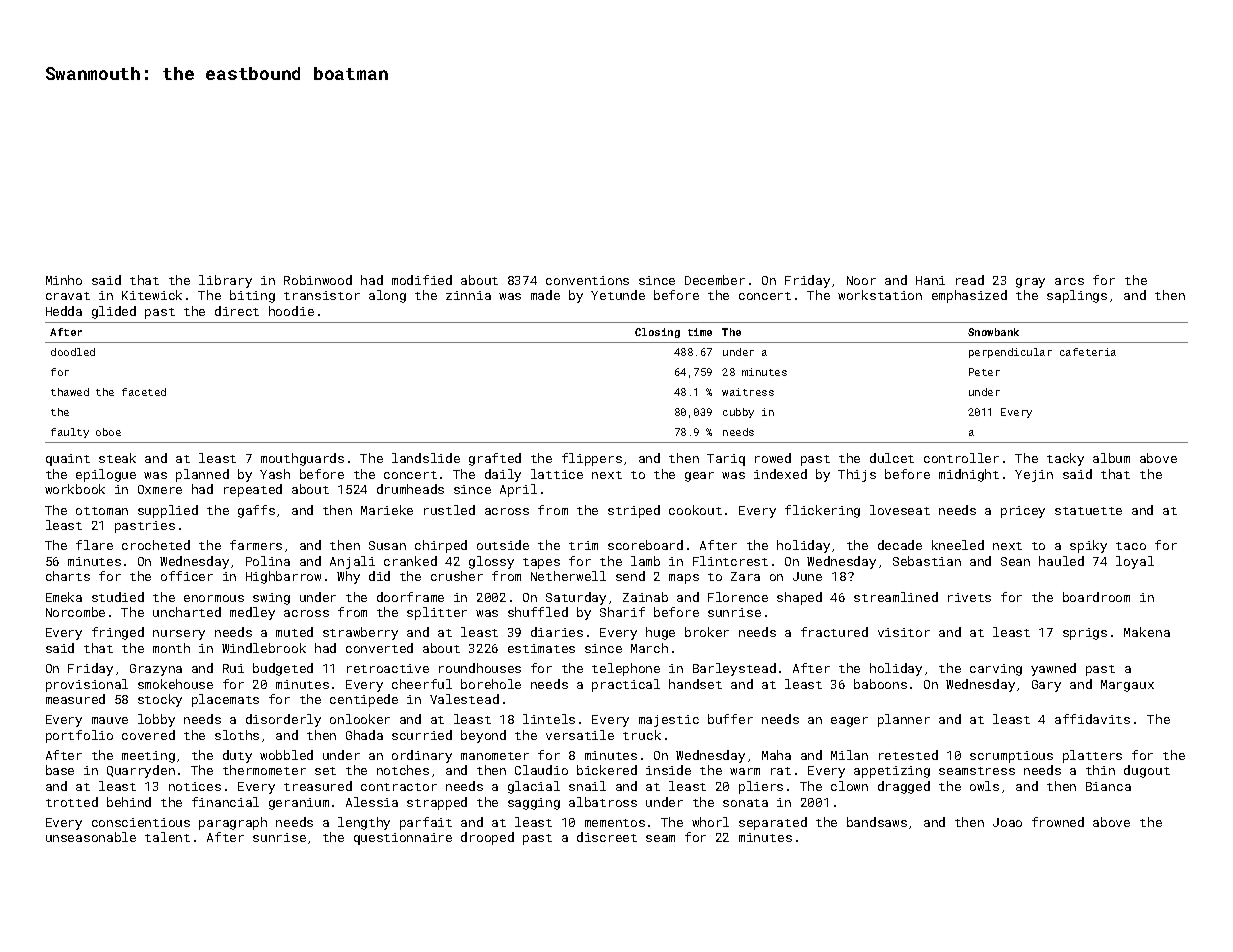 This screenshot has height=952, width=1233. What do you see at coordinates (318, 280) in the screenshot?
I see `Robinwood` at bounding box center [318, 280].
